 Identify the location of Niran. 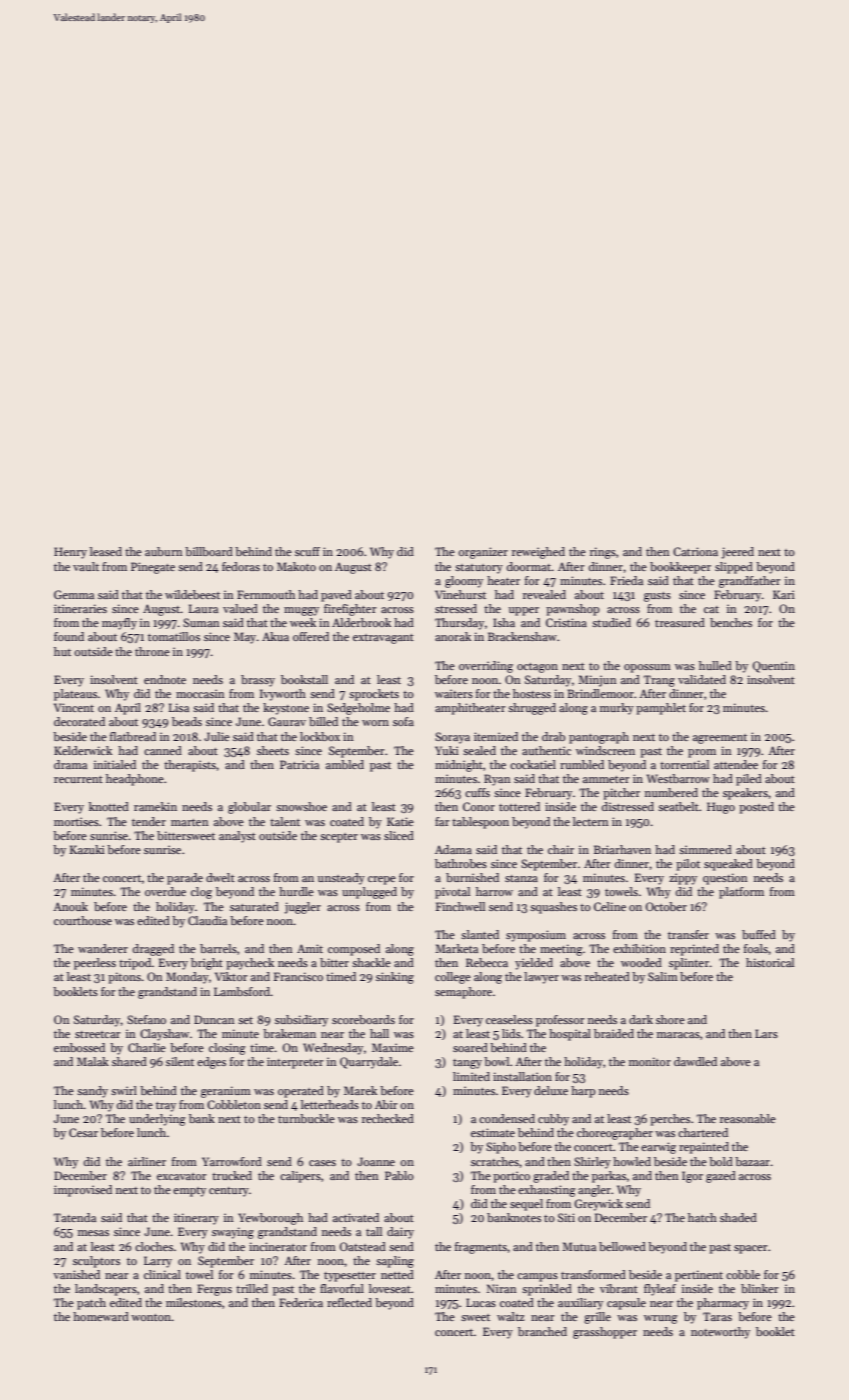
(502, 1288).
